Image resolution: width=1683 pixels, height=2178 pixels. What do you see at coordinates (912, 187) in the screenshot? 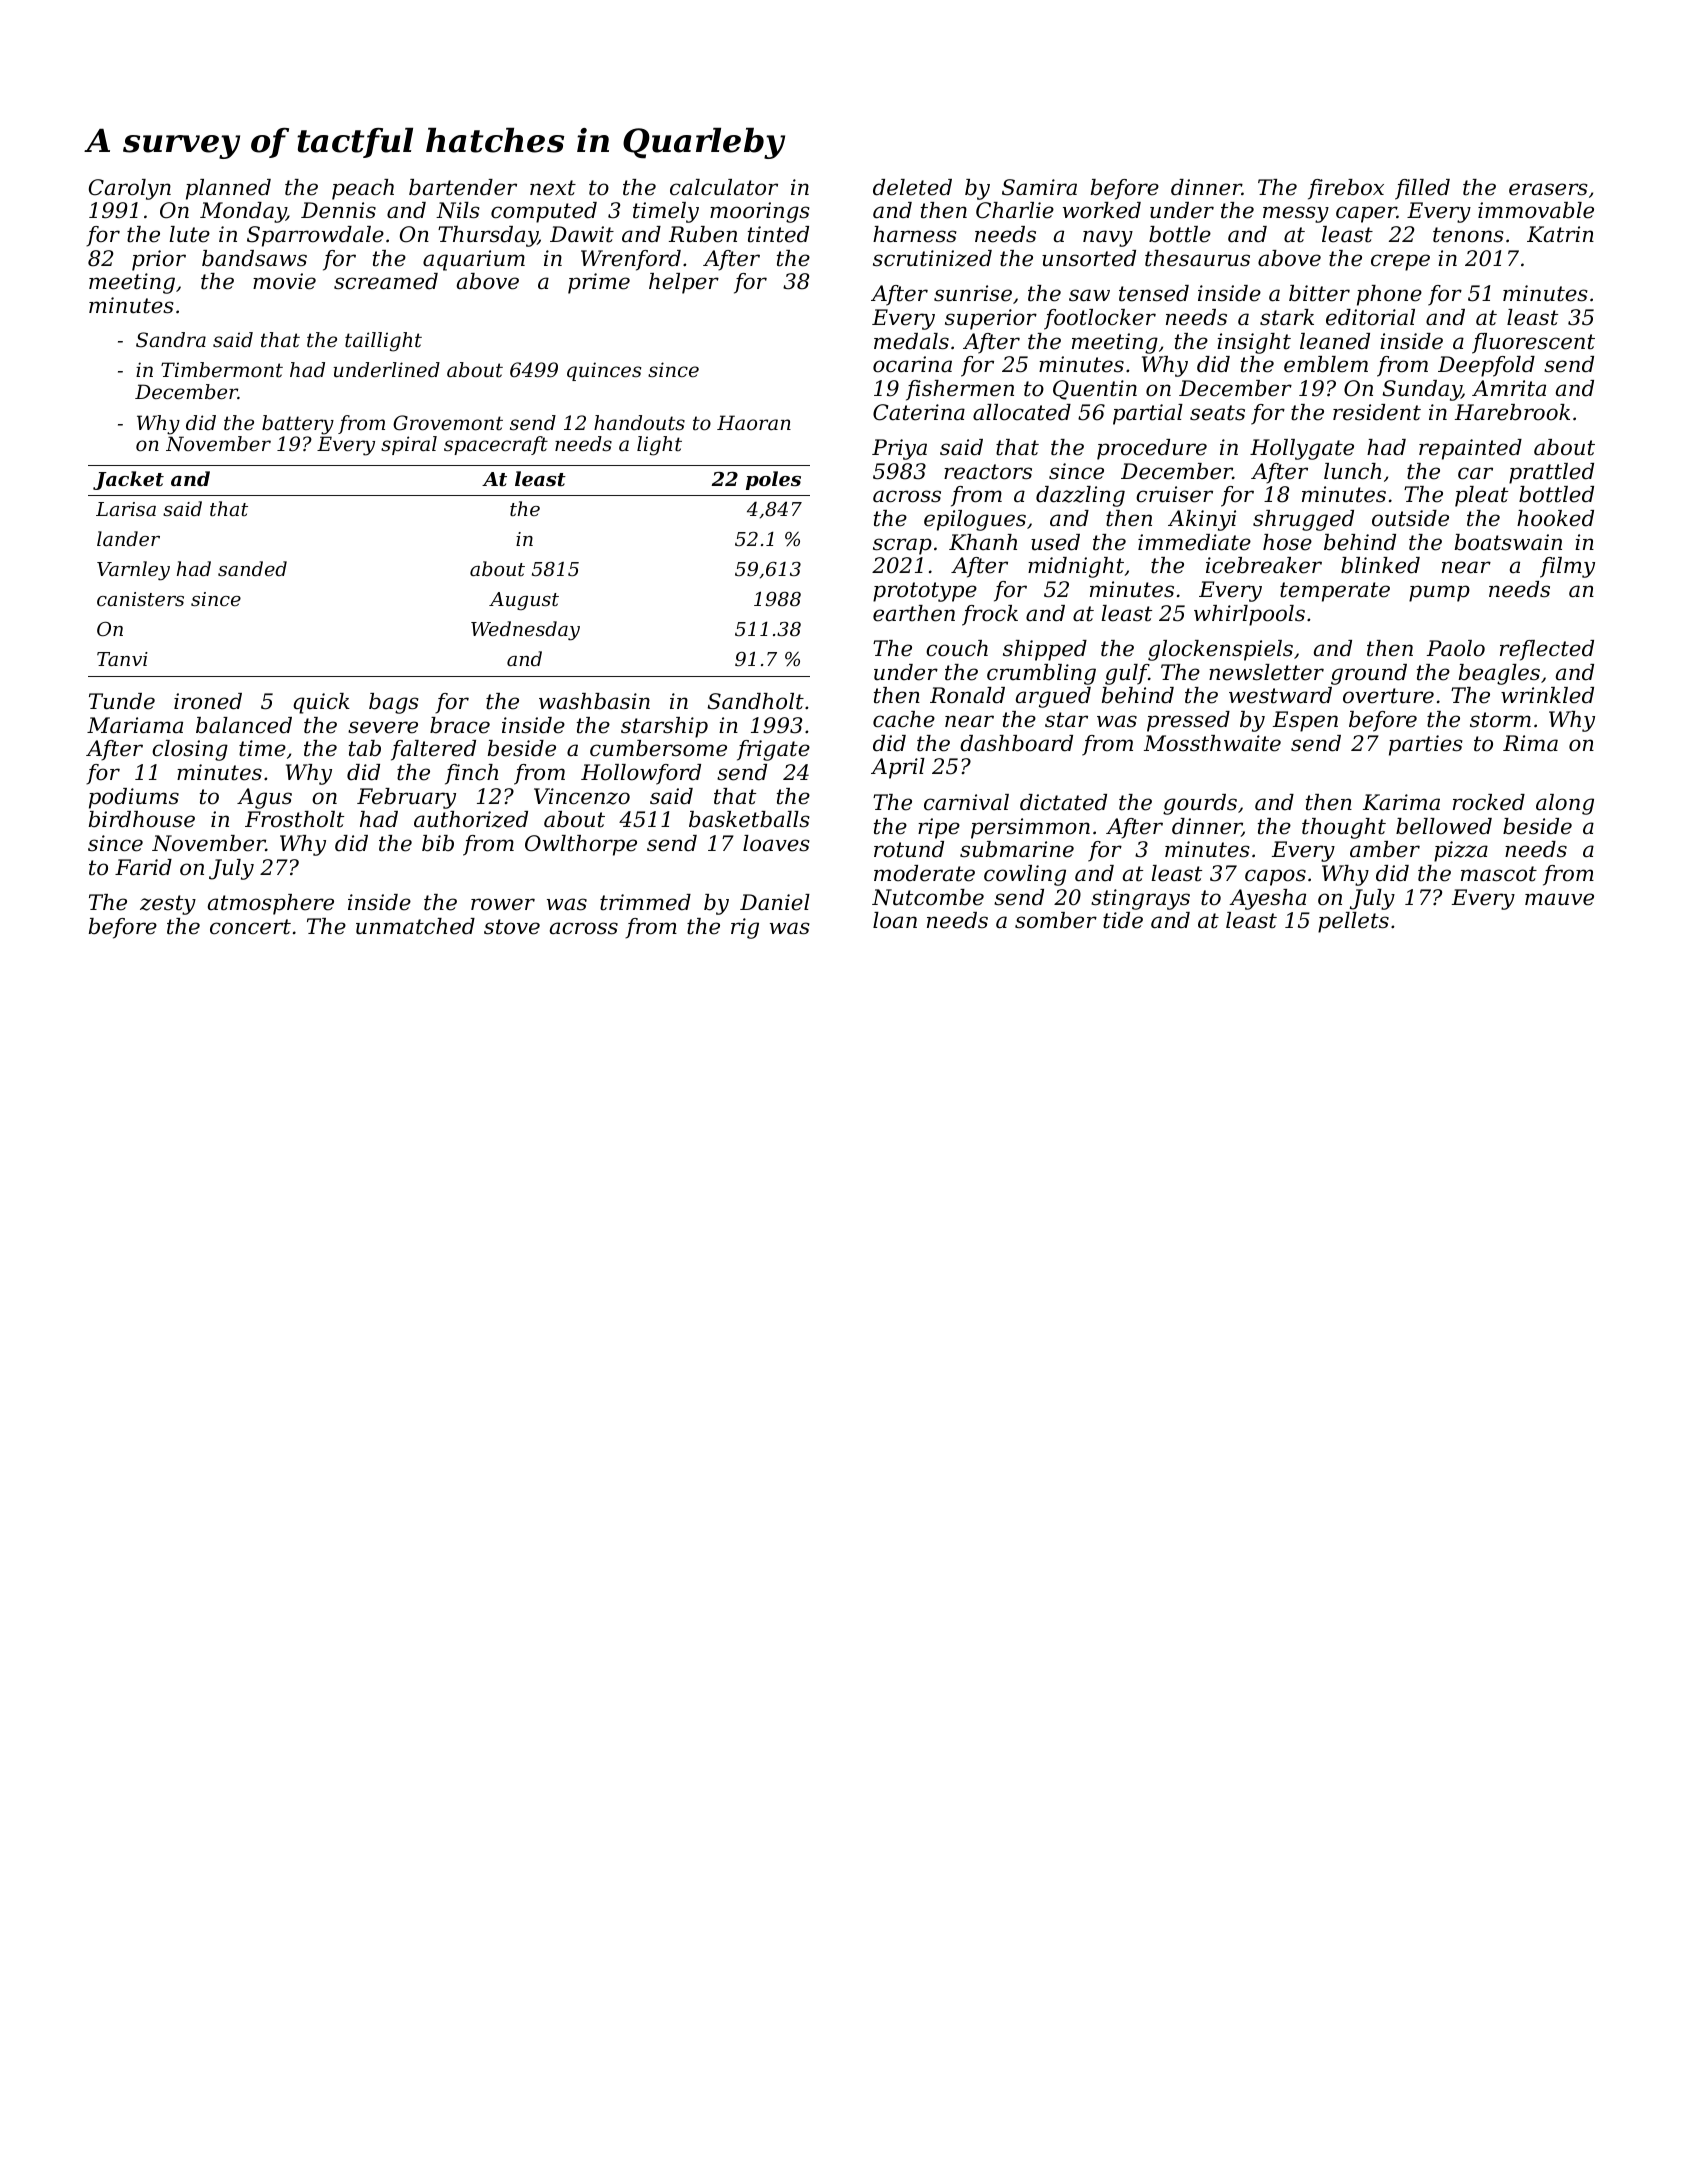
I see `deleted` at bounding box center [912, 187].
